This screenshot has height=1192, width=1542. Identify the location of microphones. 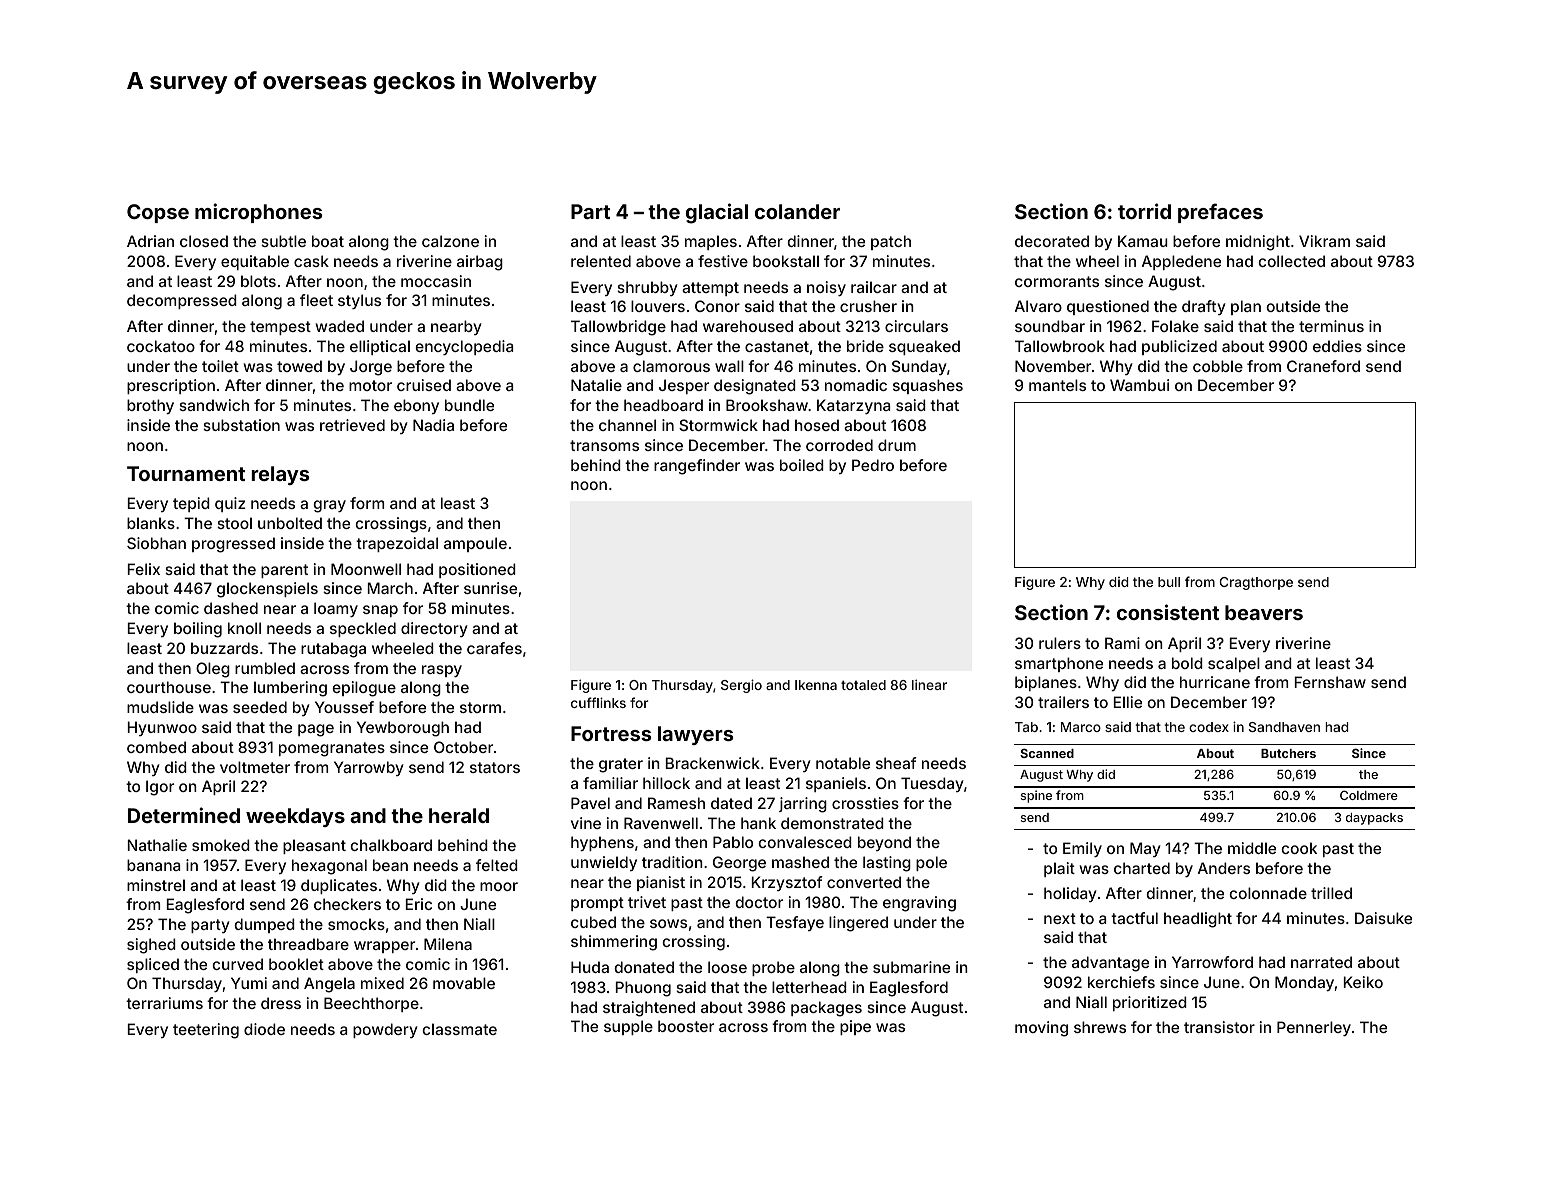
(258, 213).
